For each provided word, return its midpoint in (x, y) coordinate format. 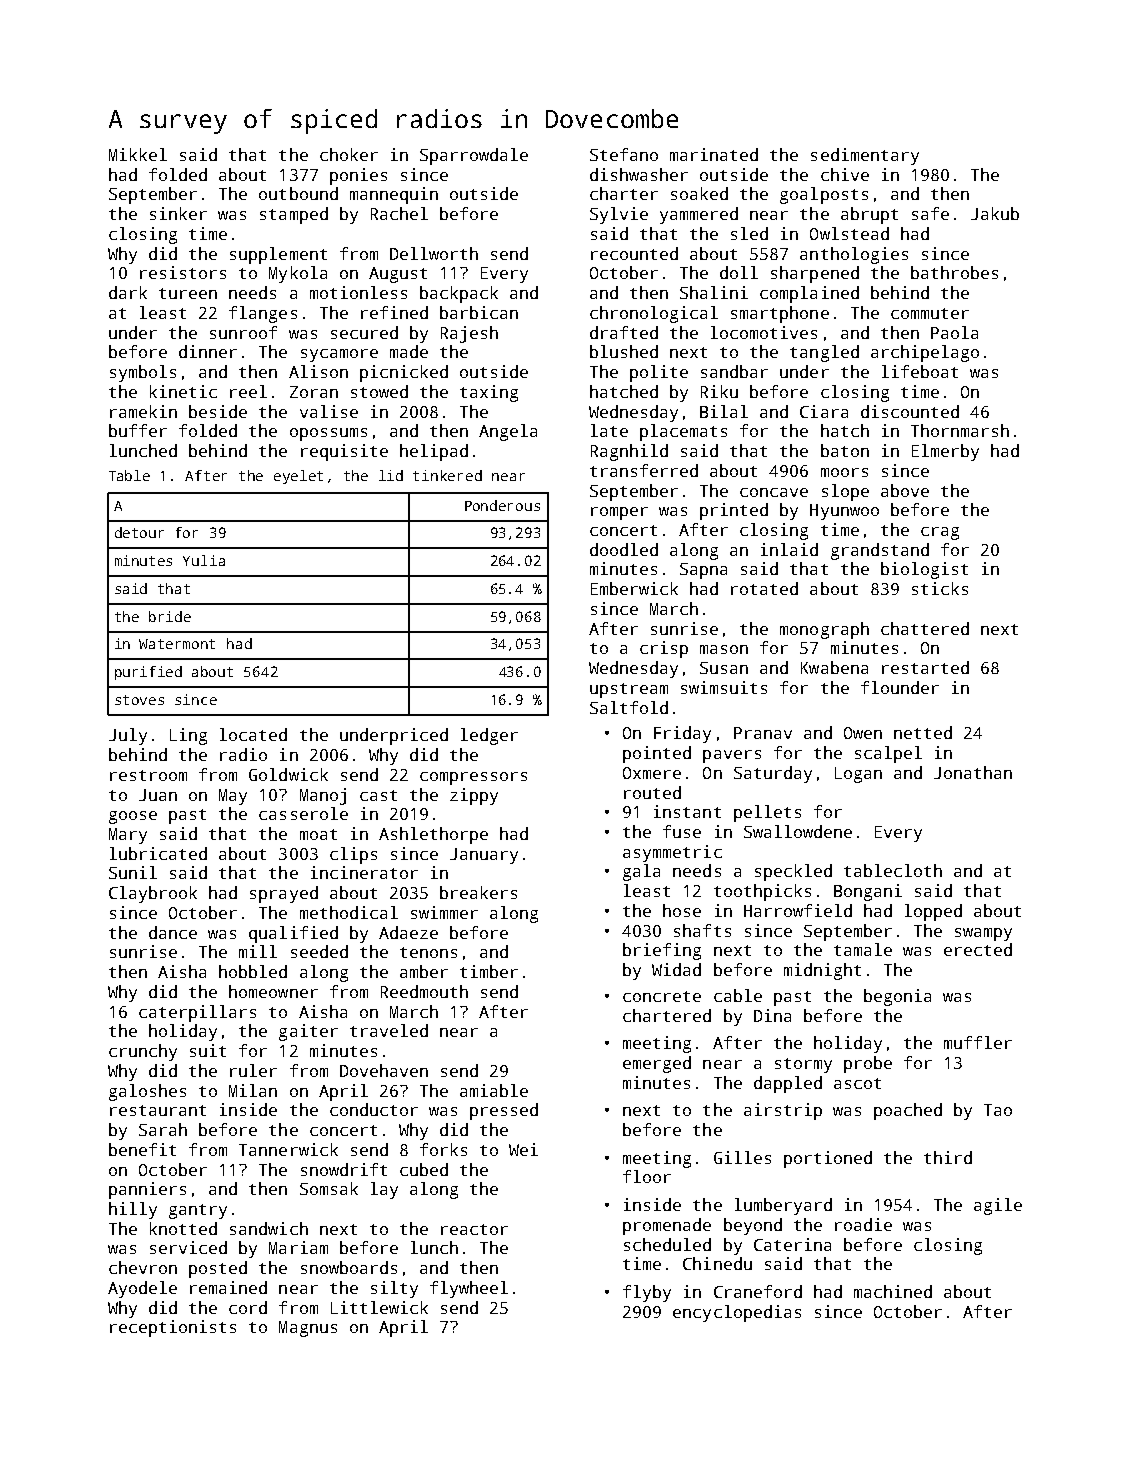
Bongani (868, 892)
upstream (629, 690)
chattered (925, 628)
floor (647, 1176)
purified (148, 673)
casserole (303, 813)
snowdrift (344, 1169)
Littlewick (379, 1307)
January (484, 856)
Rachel (399, 213)
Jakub (995, 213)
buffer (138, 430)
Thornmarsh (960, 430)
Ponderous (502, 505)
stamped (294, 215)
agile (998, 1206)
